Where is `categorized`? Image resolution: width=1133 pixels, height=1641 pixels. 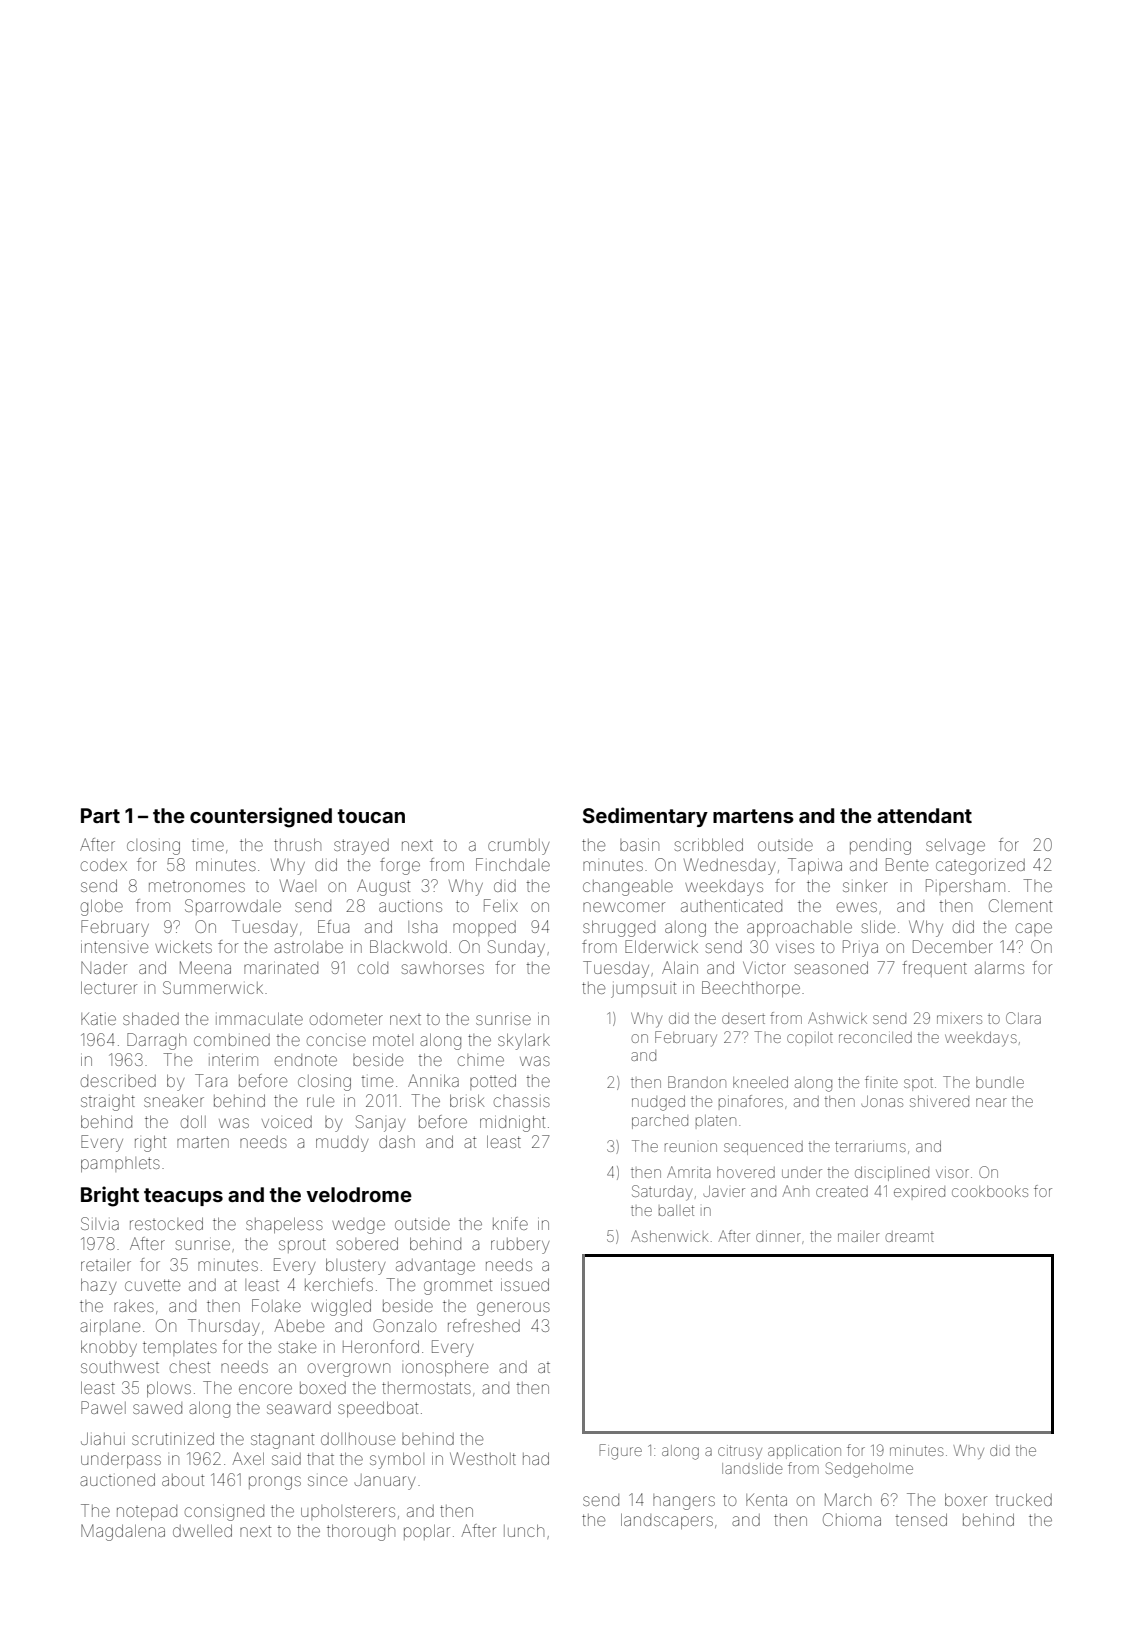 categorized is located at coordinates (980, 867).
